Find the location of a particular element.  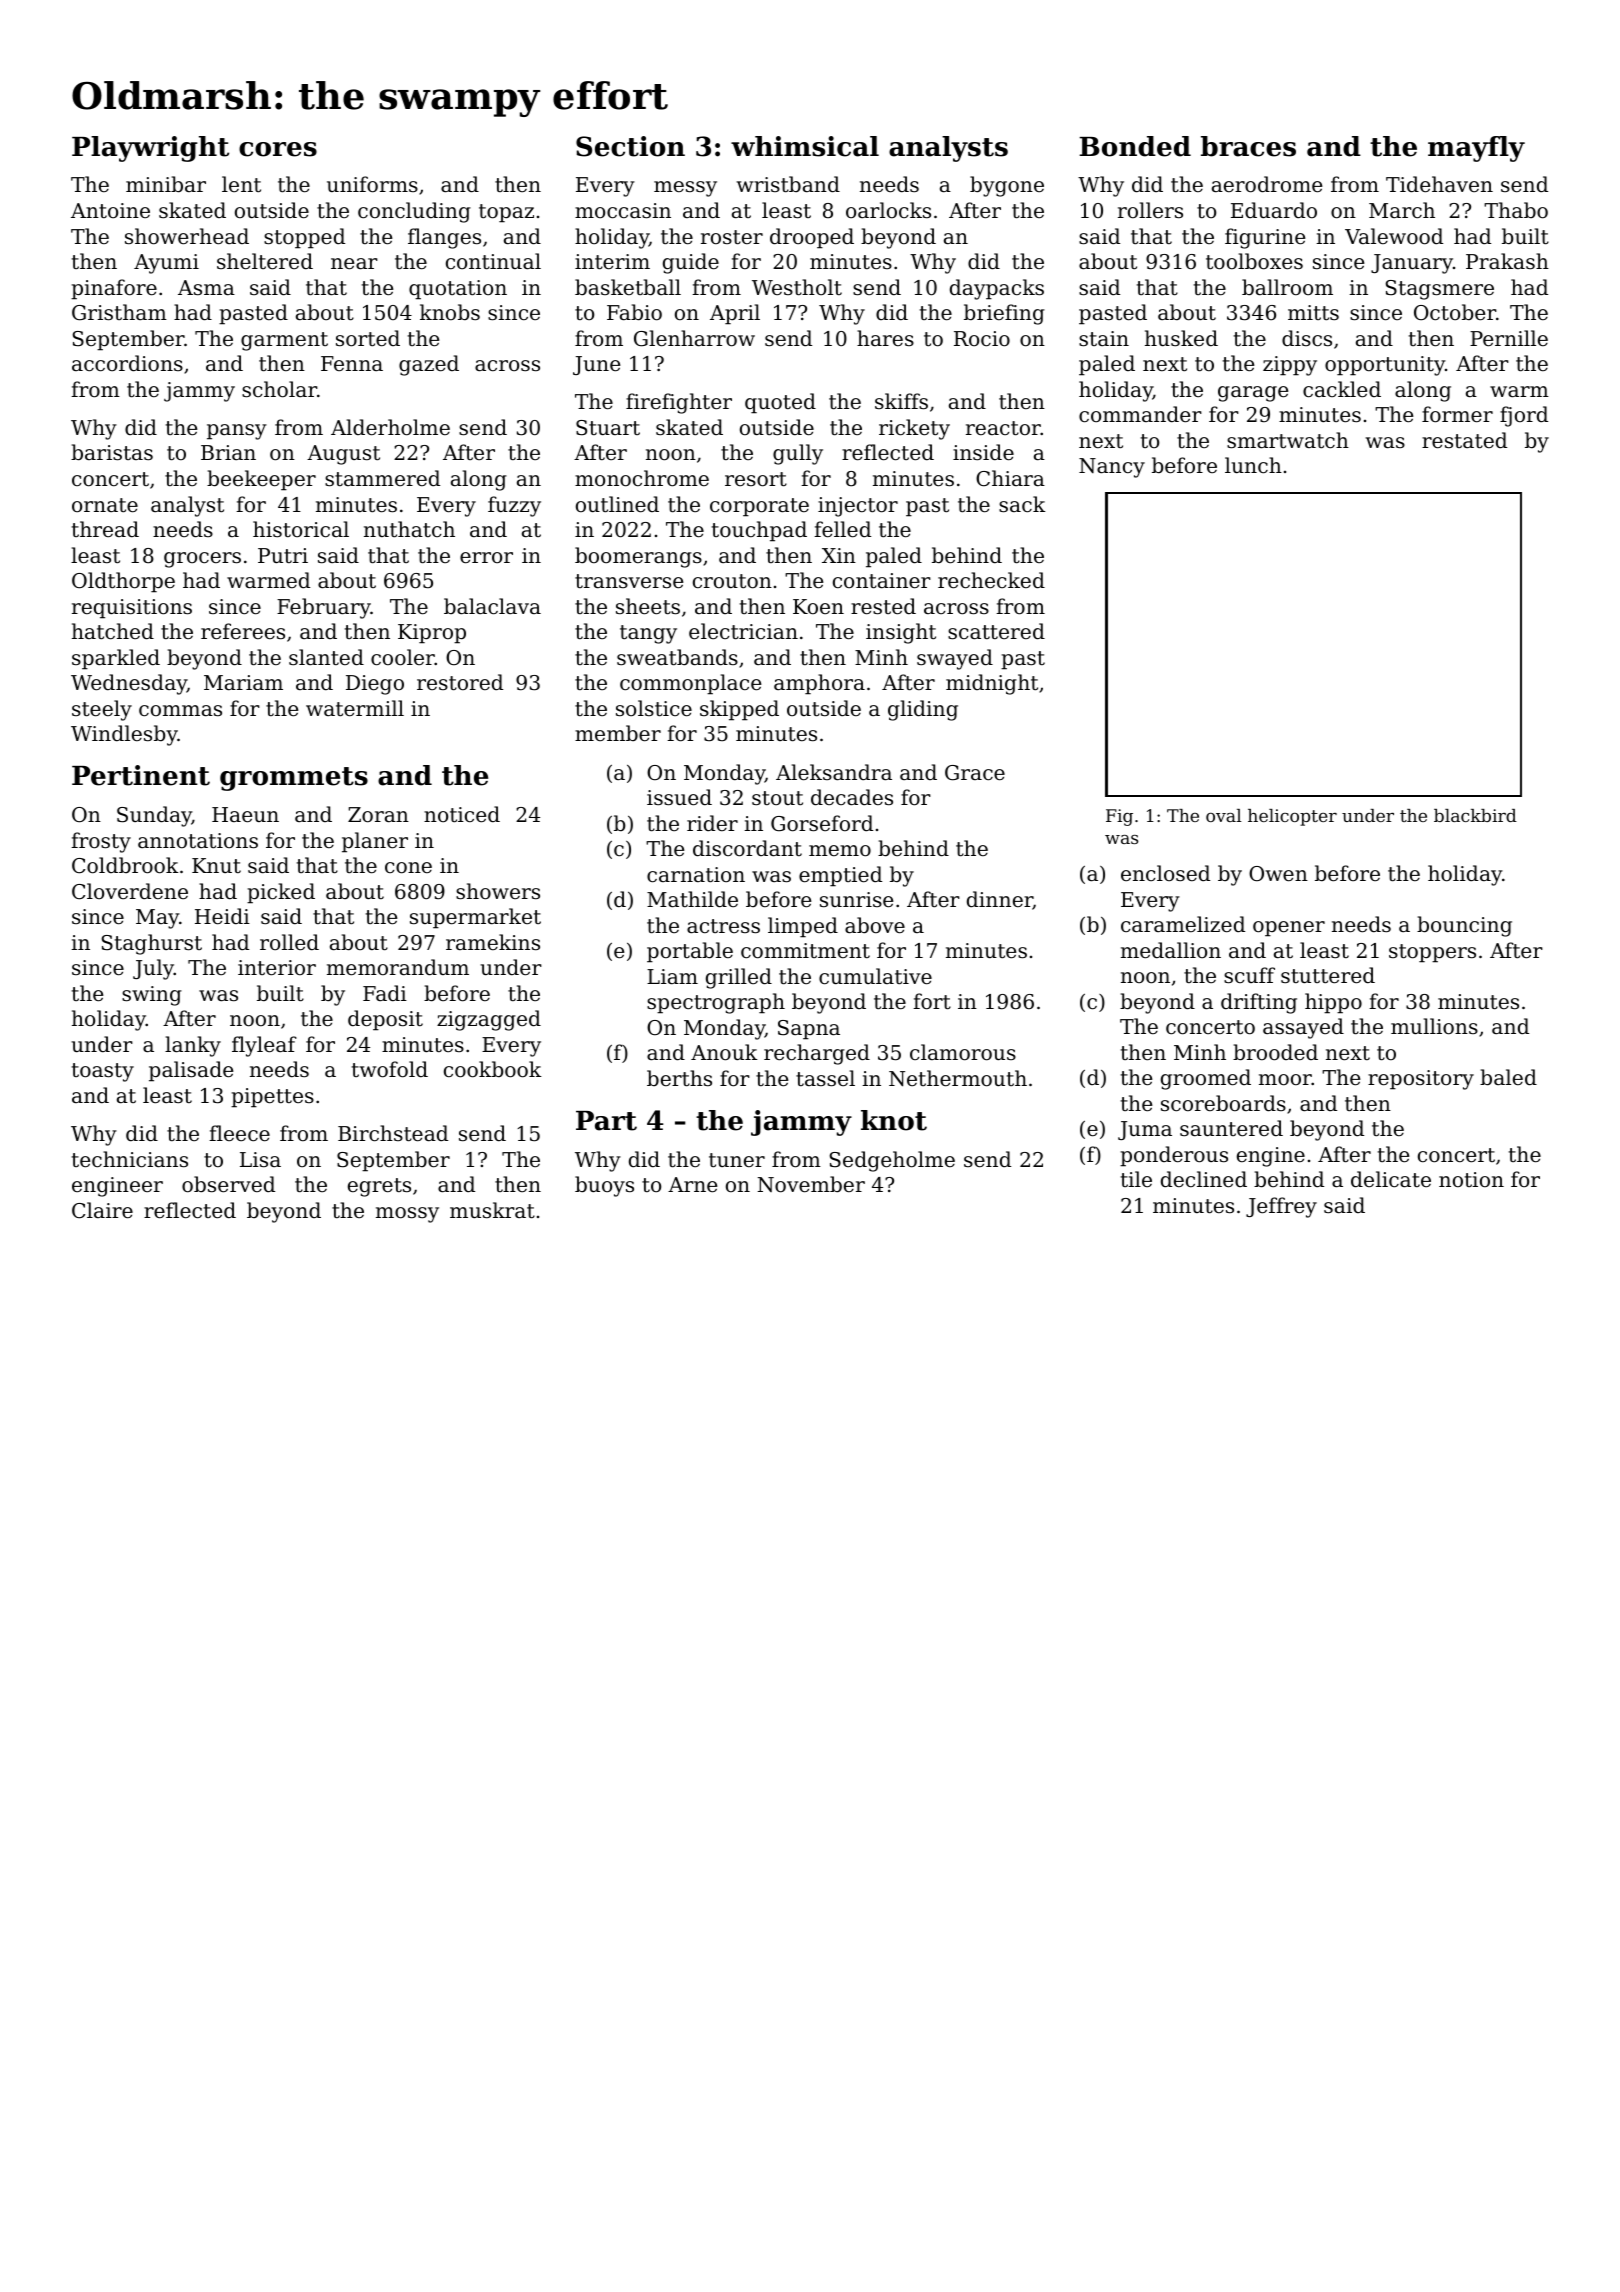

Section is located at coordinates (630, 146).
